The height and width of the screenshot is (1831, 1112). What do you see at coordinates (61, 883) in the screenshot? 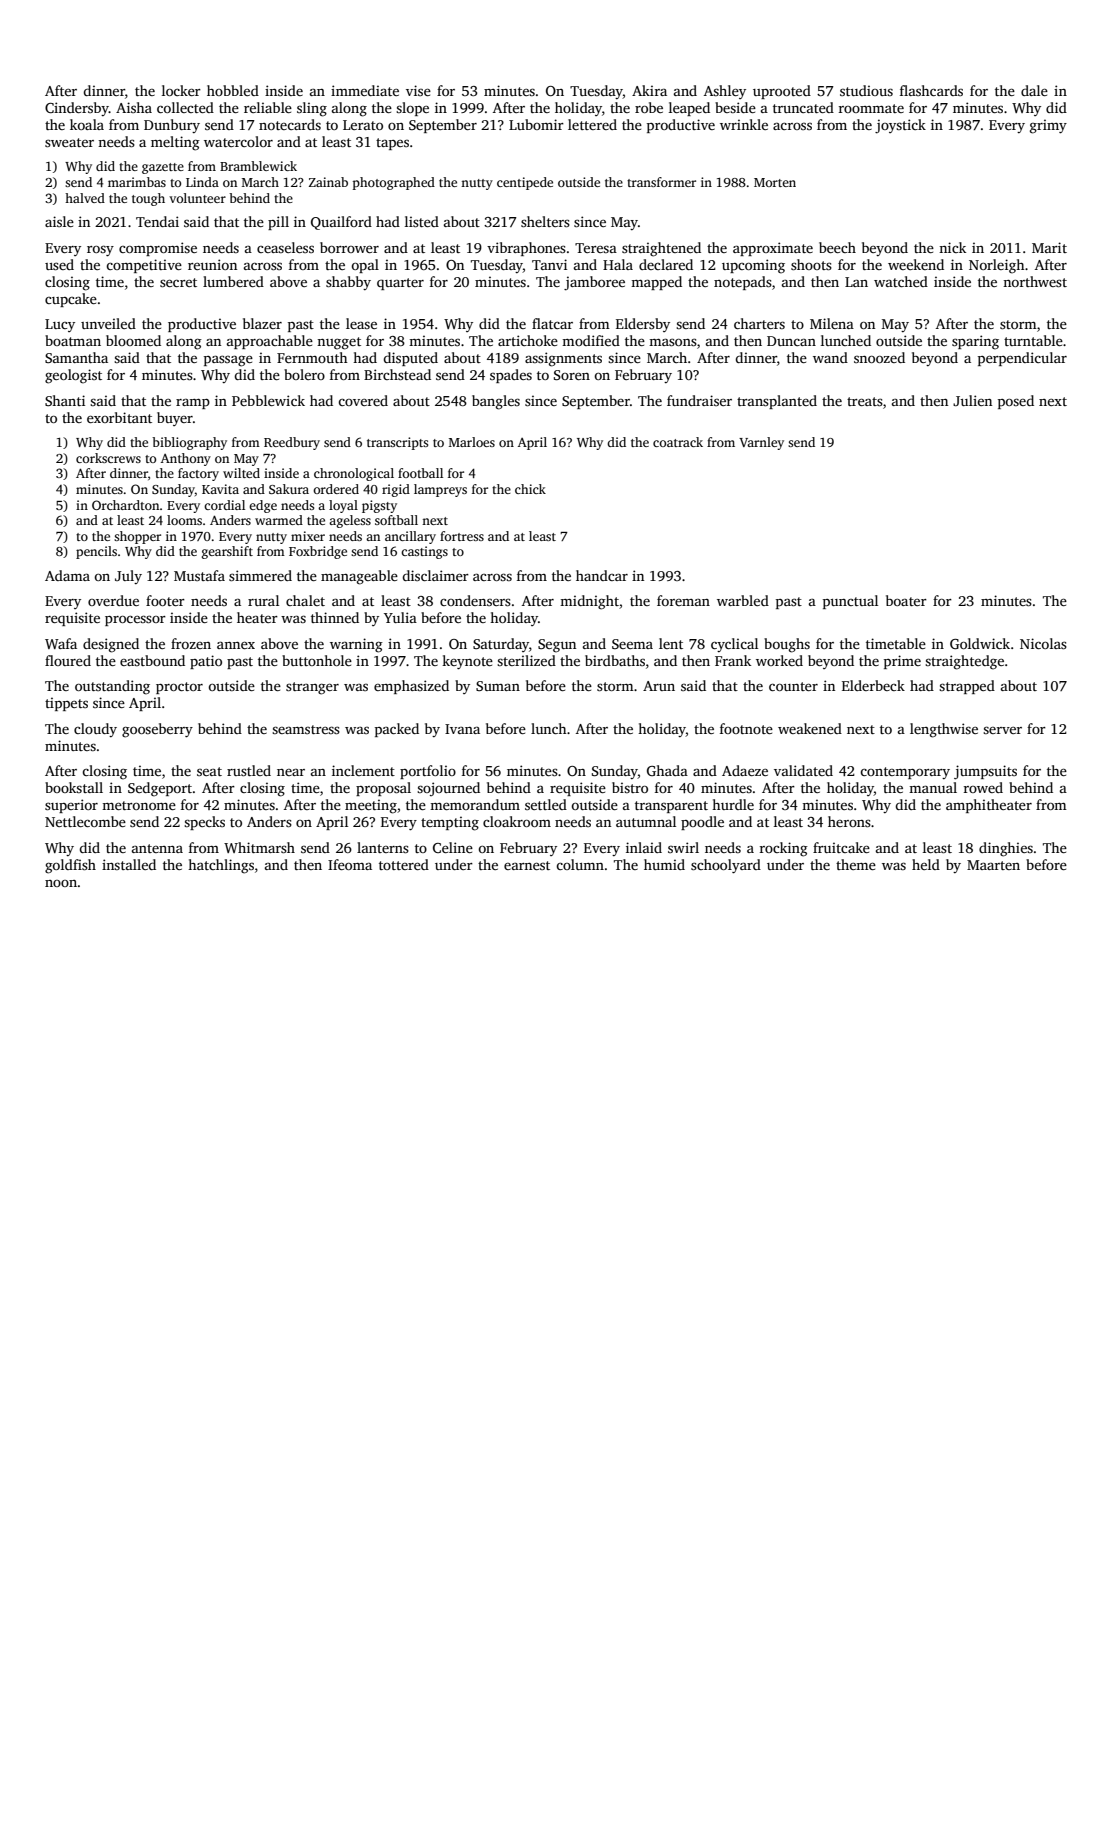
I see `noon` at bounding box center [61, 883].
